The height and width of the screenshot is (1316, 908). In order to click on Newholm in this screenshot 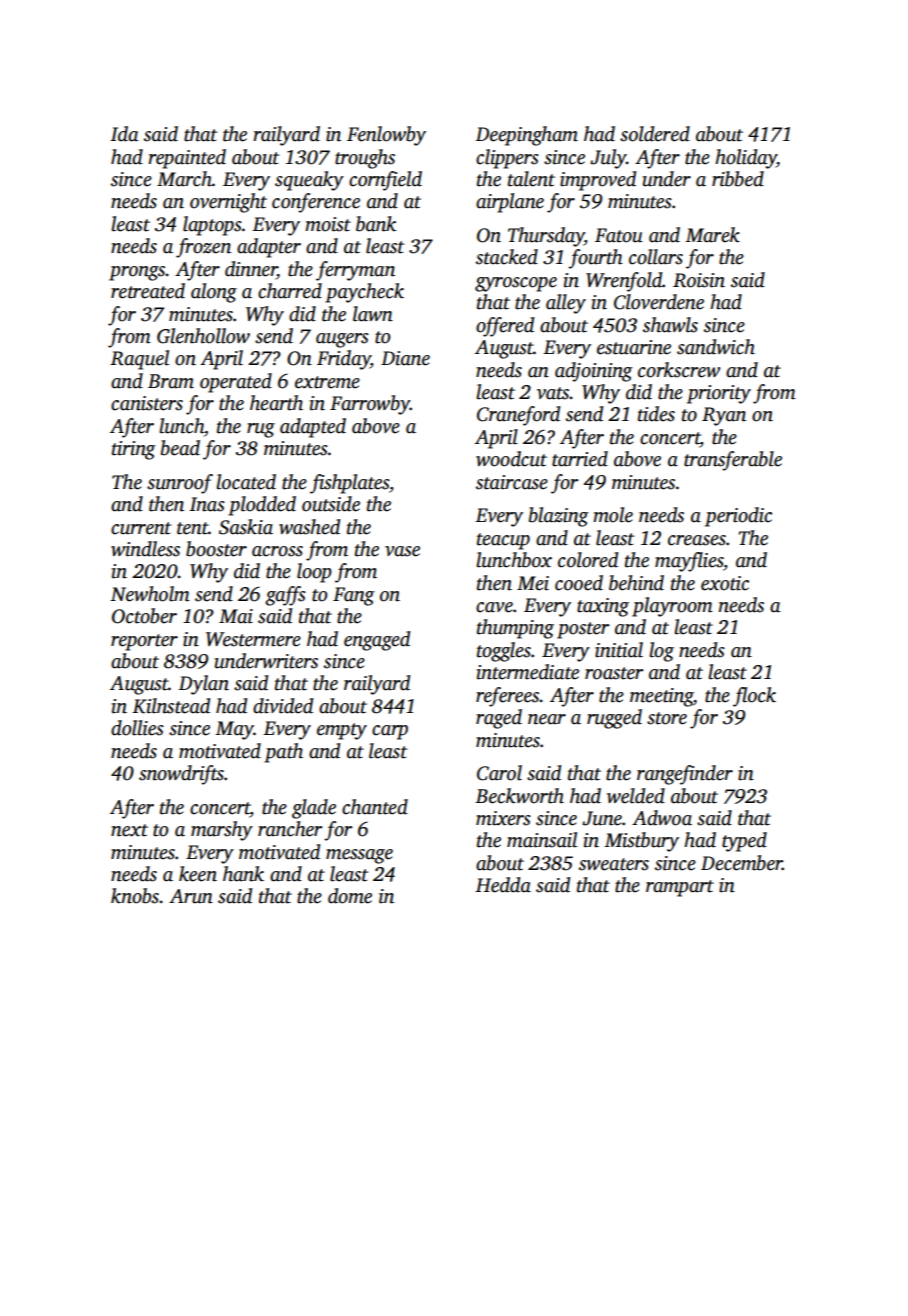, I will do `click(150, 594)`.
